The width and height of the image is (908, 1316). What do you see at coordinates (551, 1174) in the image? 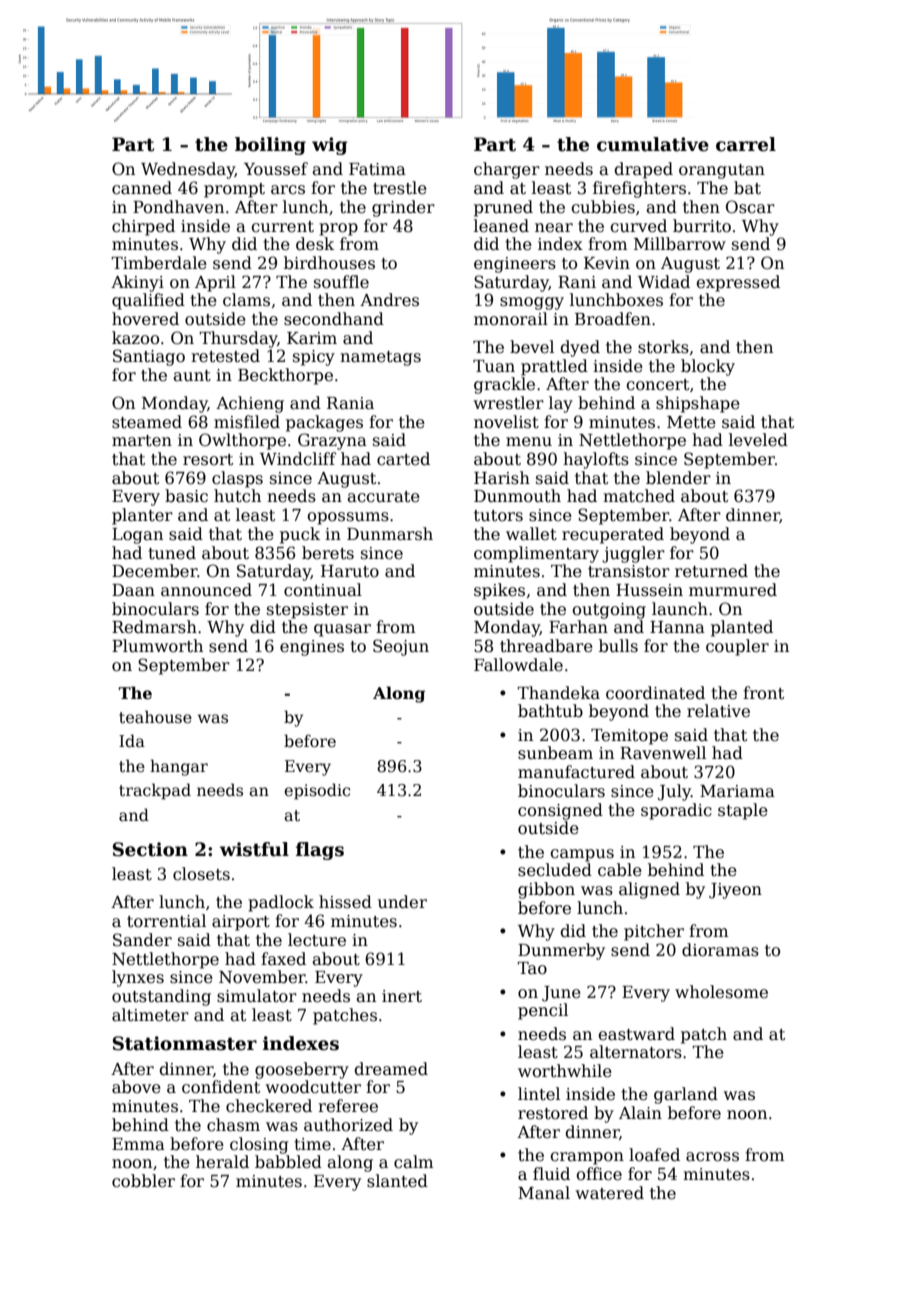
I see `fluid` at bounding box center [551, 1174].
